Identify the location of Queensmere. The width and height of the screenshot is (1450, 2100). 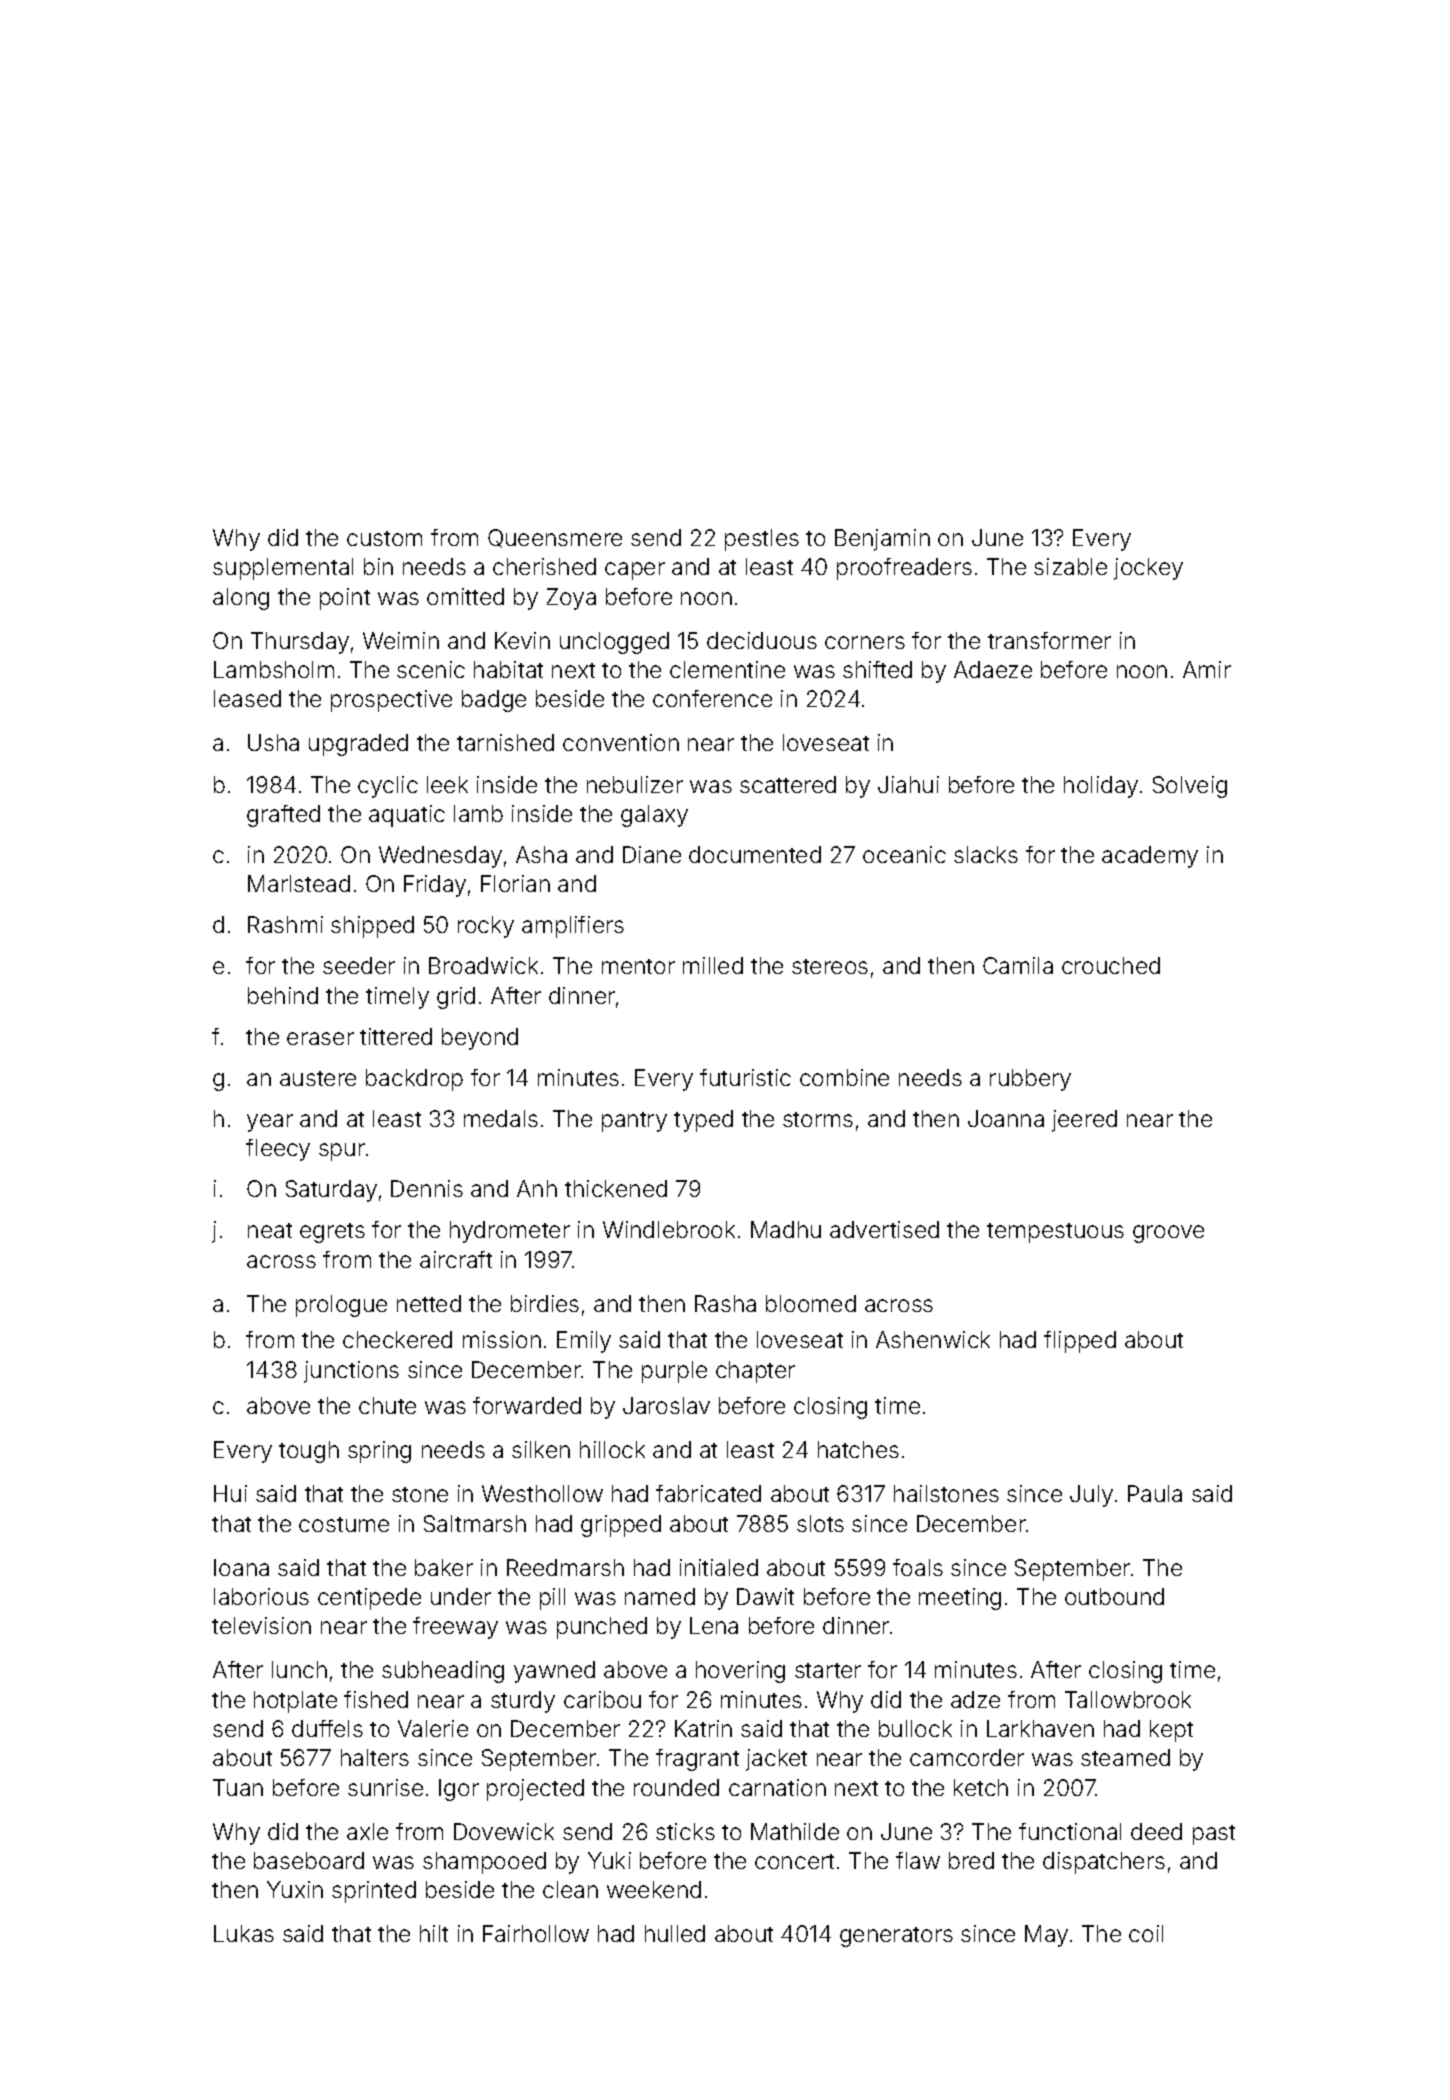
(555, 538).
